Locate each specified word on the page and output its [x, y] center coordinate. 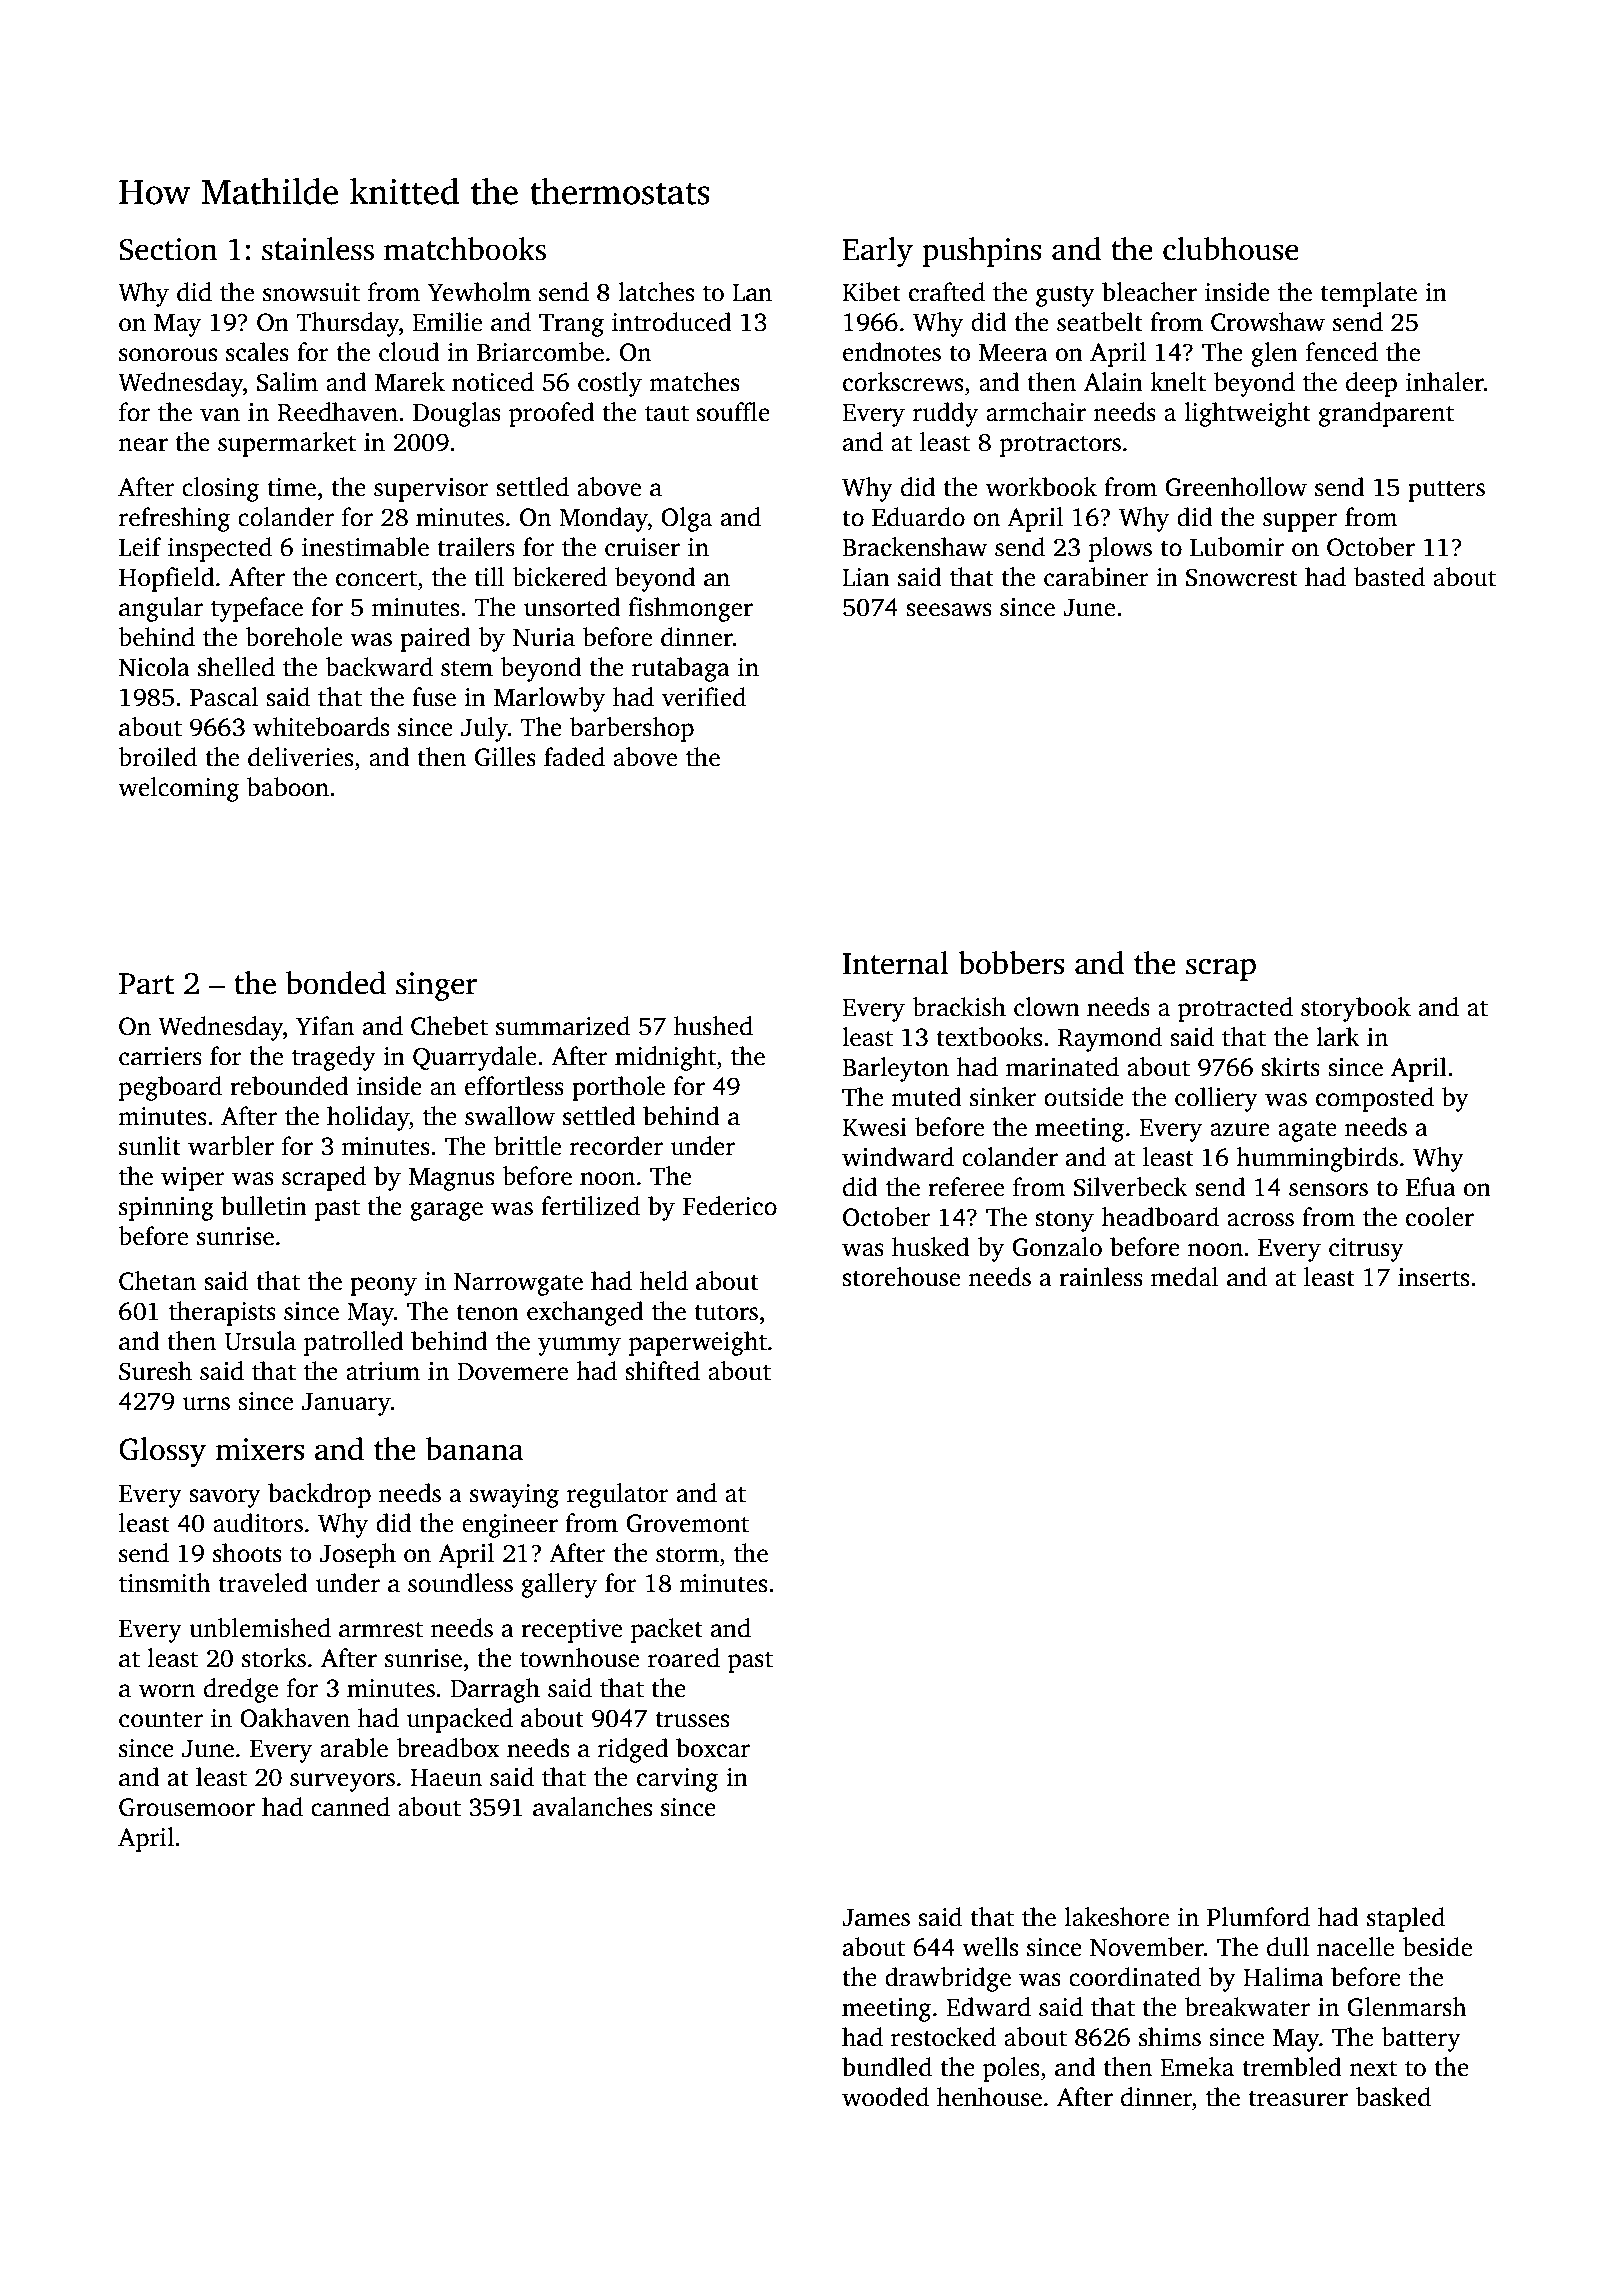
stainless [318, 249]
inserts [1433, 1277]
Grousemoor [187, 1807]
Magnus [451, 1179]
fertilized [590, 1206]
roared [684, 1658]
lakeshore [1116, 1917]
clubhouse [1231, 249]
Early [878, 252]
